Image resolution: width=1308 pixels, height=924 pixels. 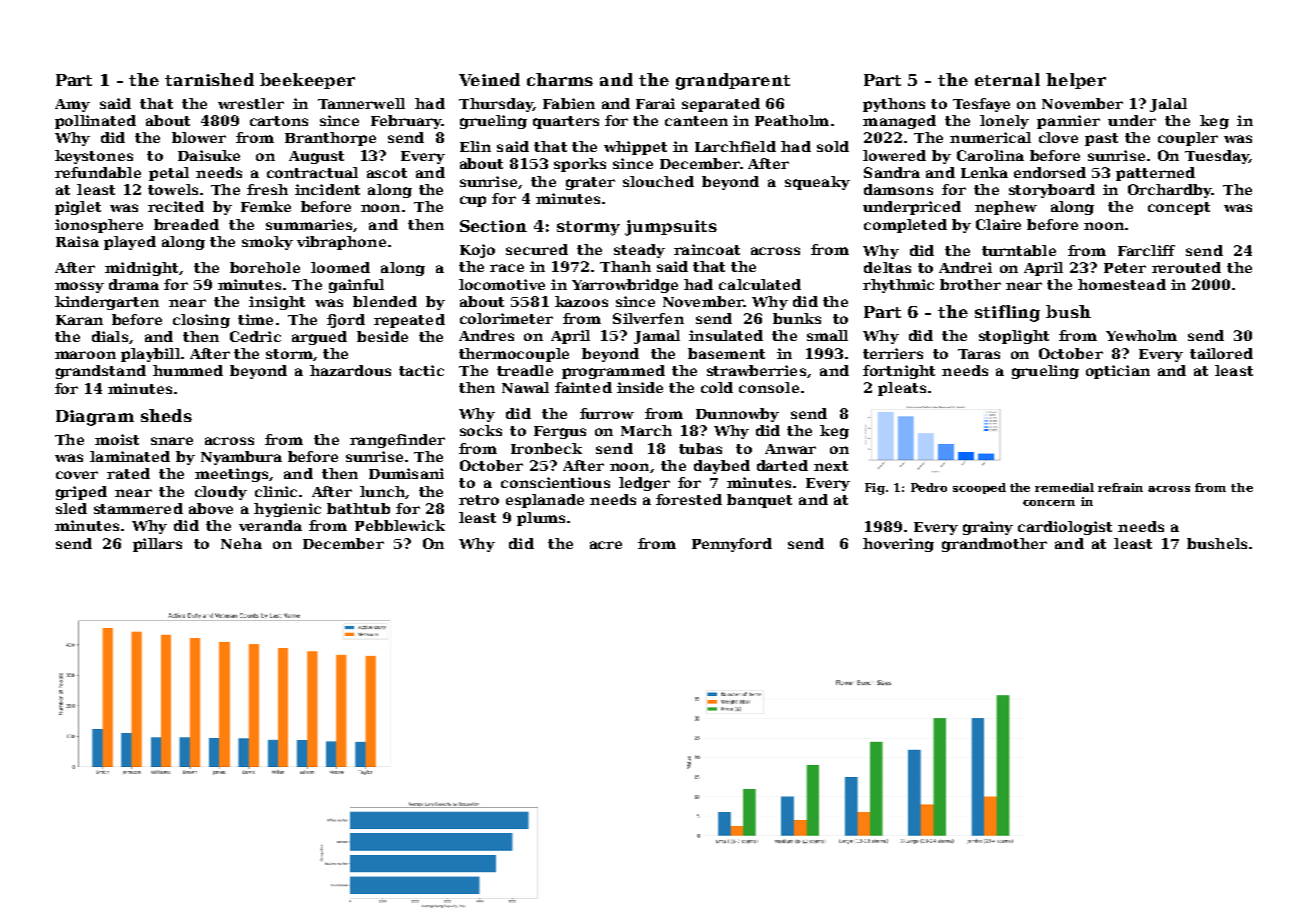 I want to click on pillars, so click(x=157, y=545).
